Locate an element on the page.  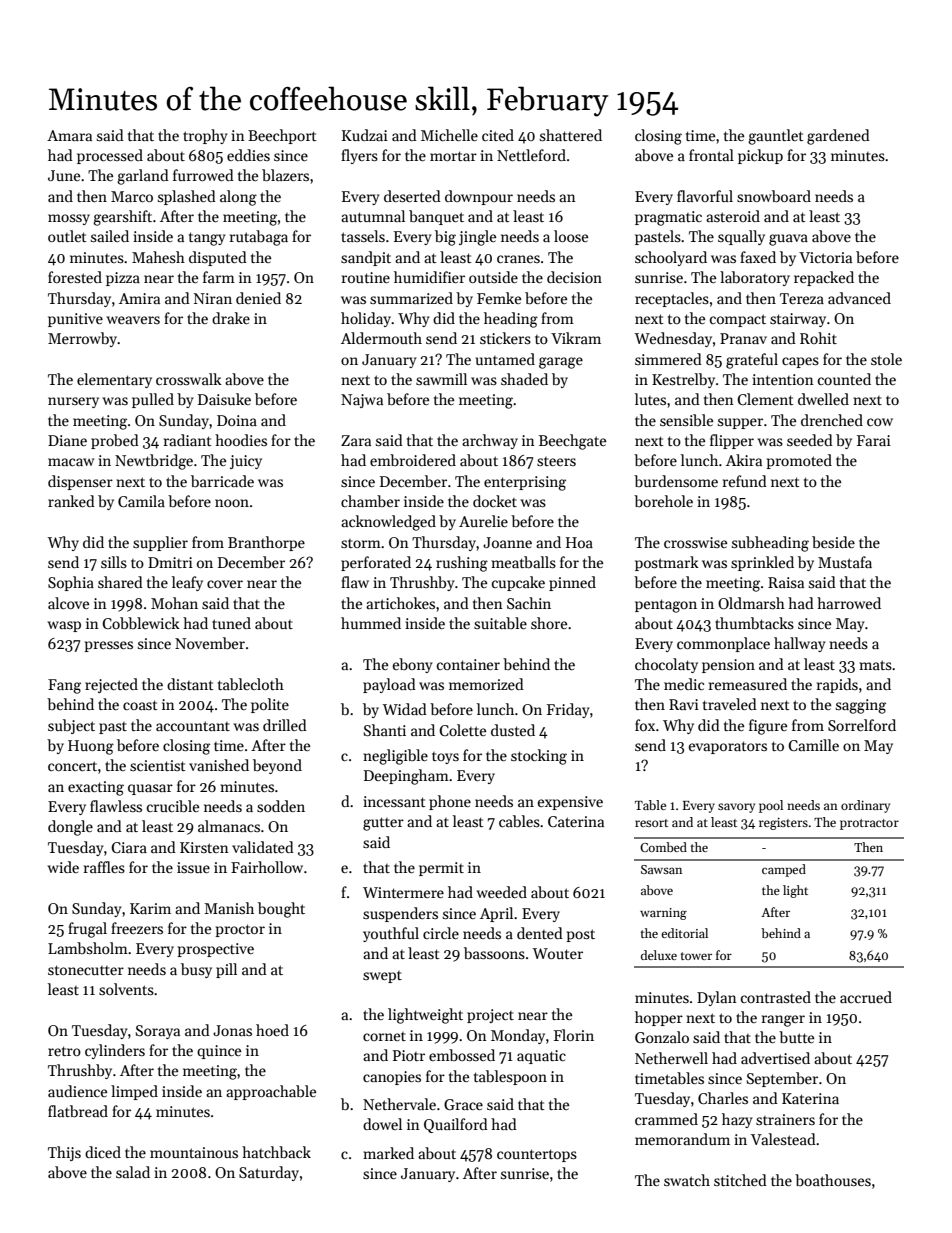
Clement is located at coordinates (765, 399).
